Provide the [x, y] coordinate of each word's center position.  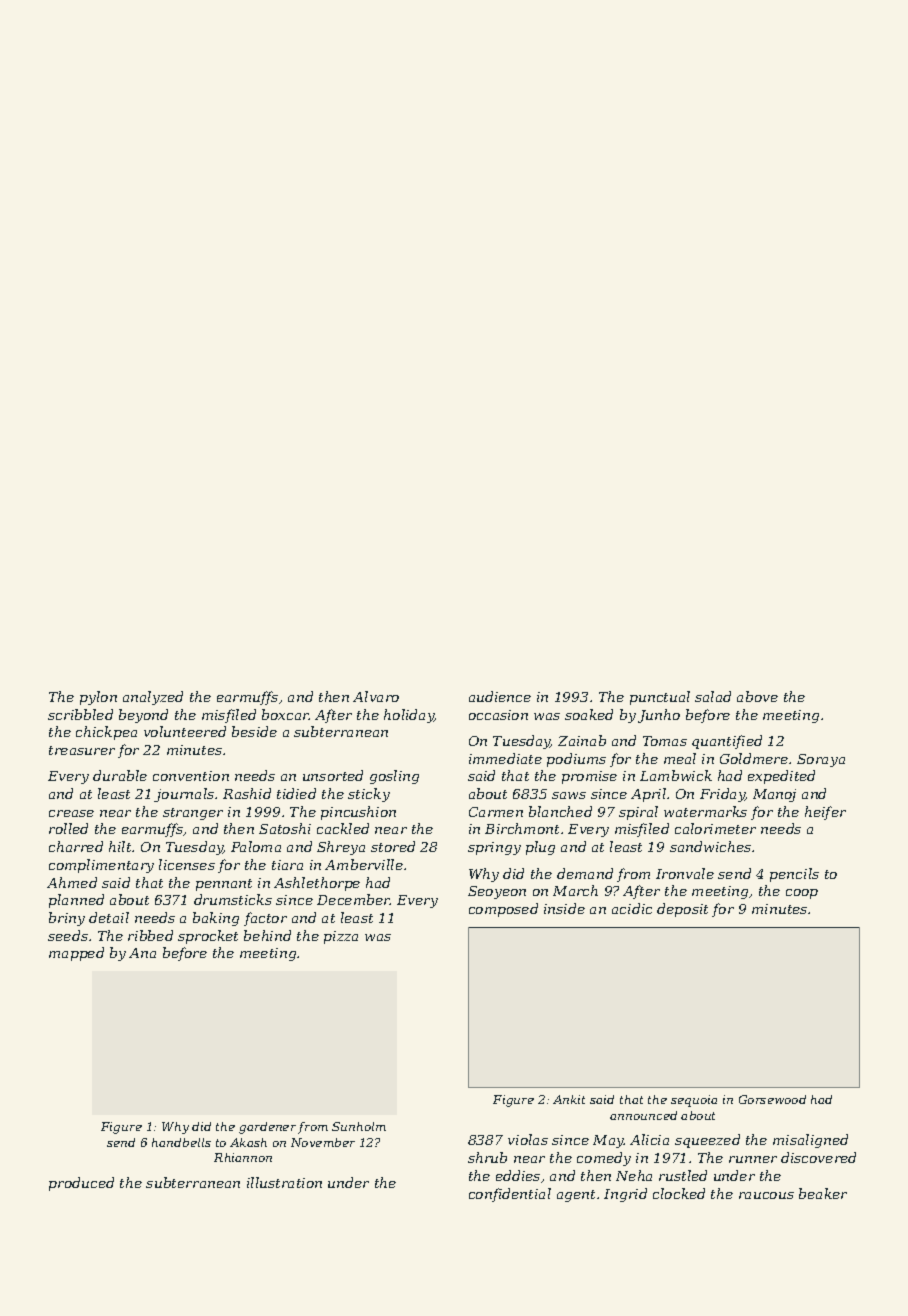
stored [393, 846]
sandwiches [710, 846]
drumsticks [233, 899]
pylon [98, 698]
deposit [682, 910]
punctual [660, 698]
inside [564, 908]
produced [81, 1184]
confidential [510, 1195]
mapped [76, 954]
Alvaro [376, 696]
